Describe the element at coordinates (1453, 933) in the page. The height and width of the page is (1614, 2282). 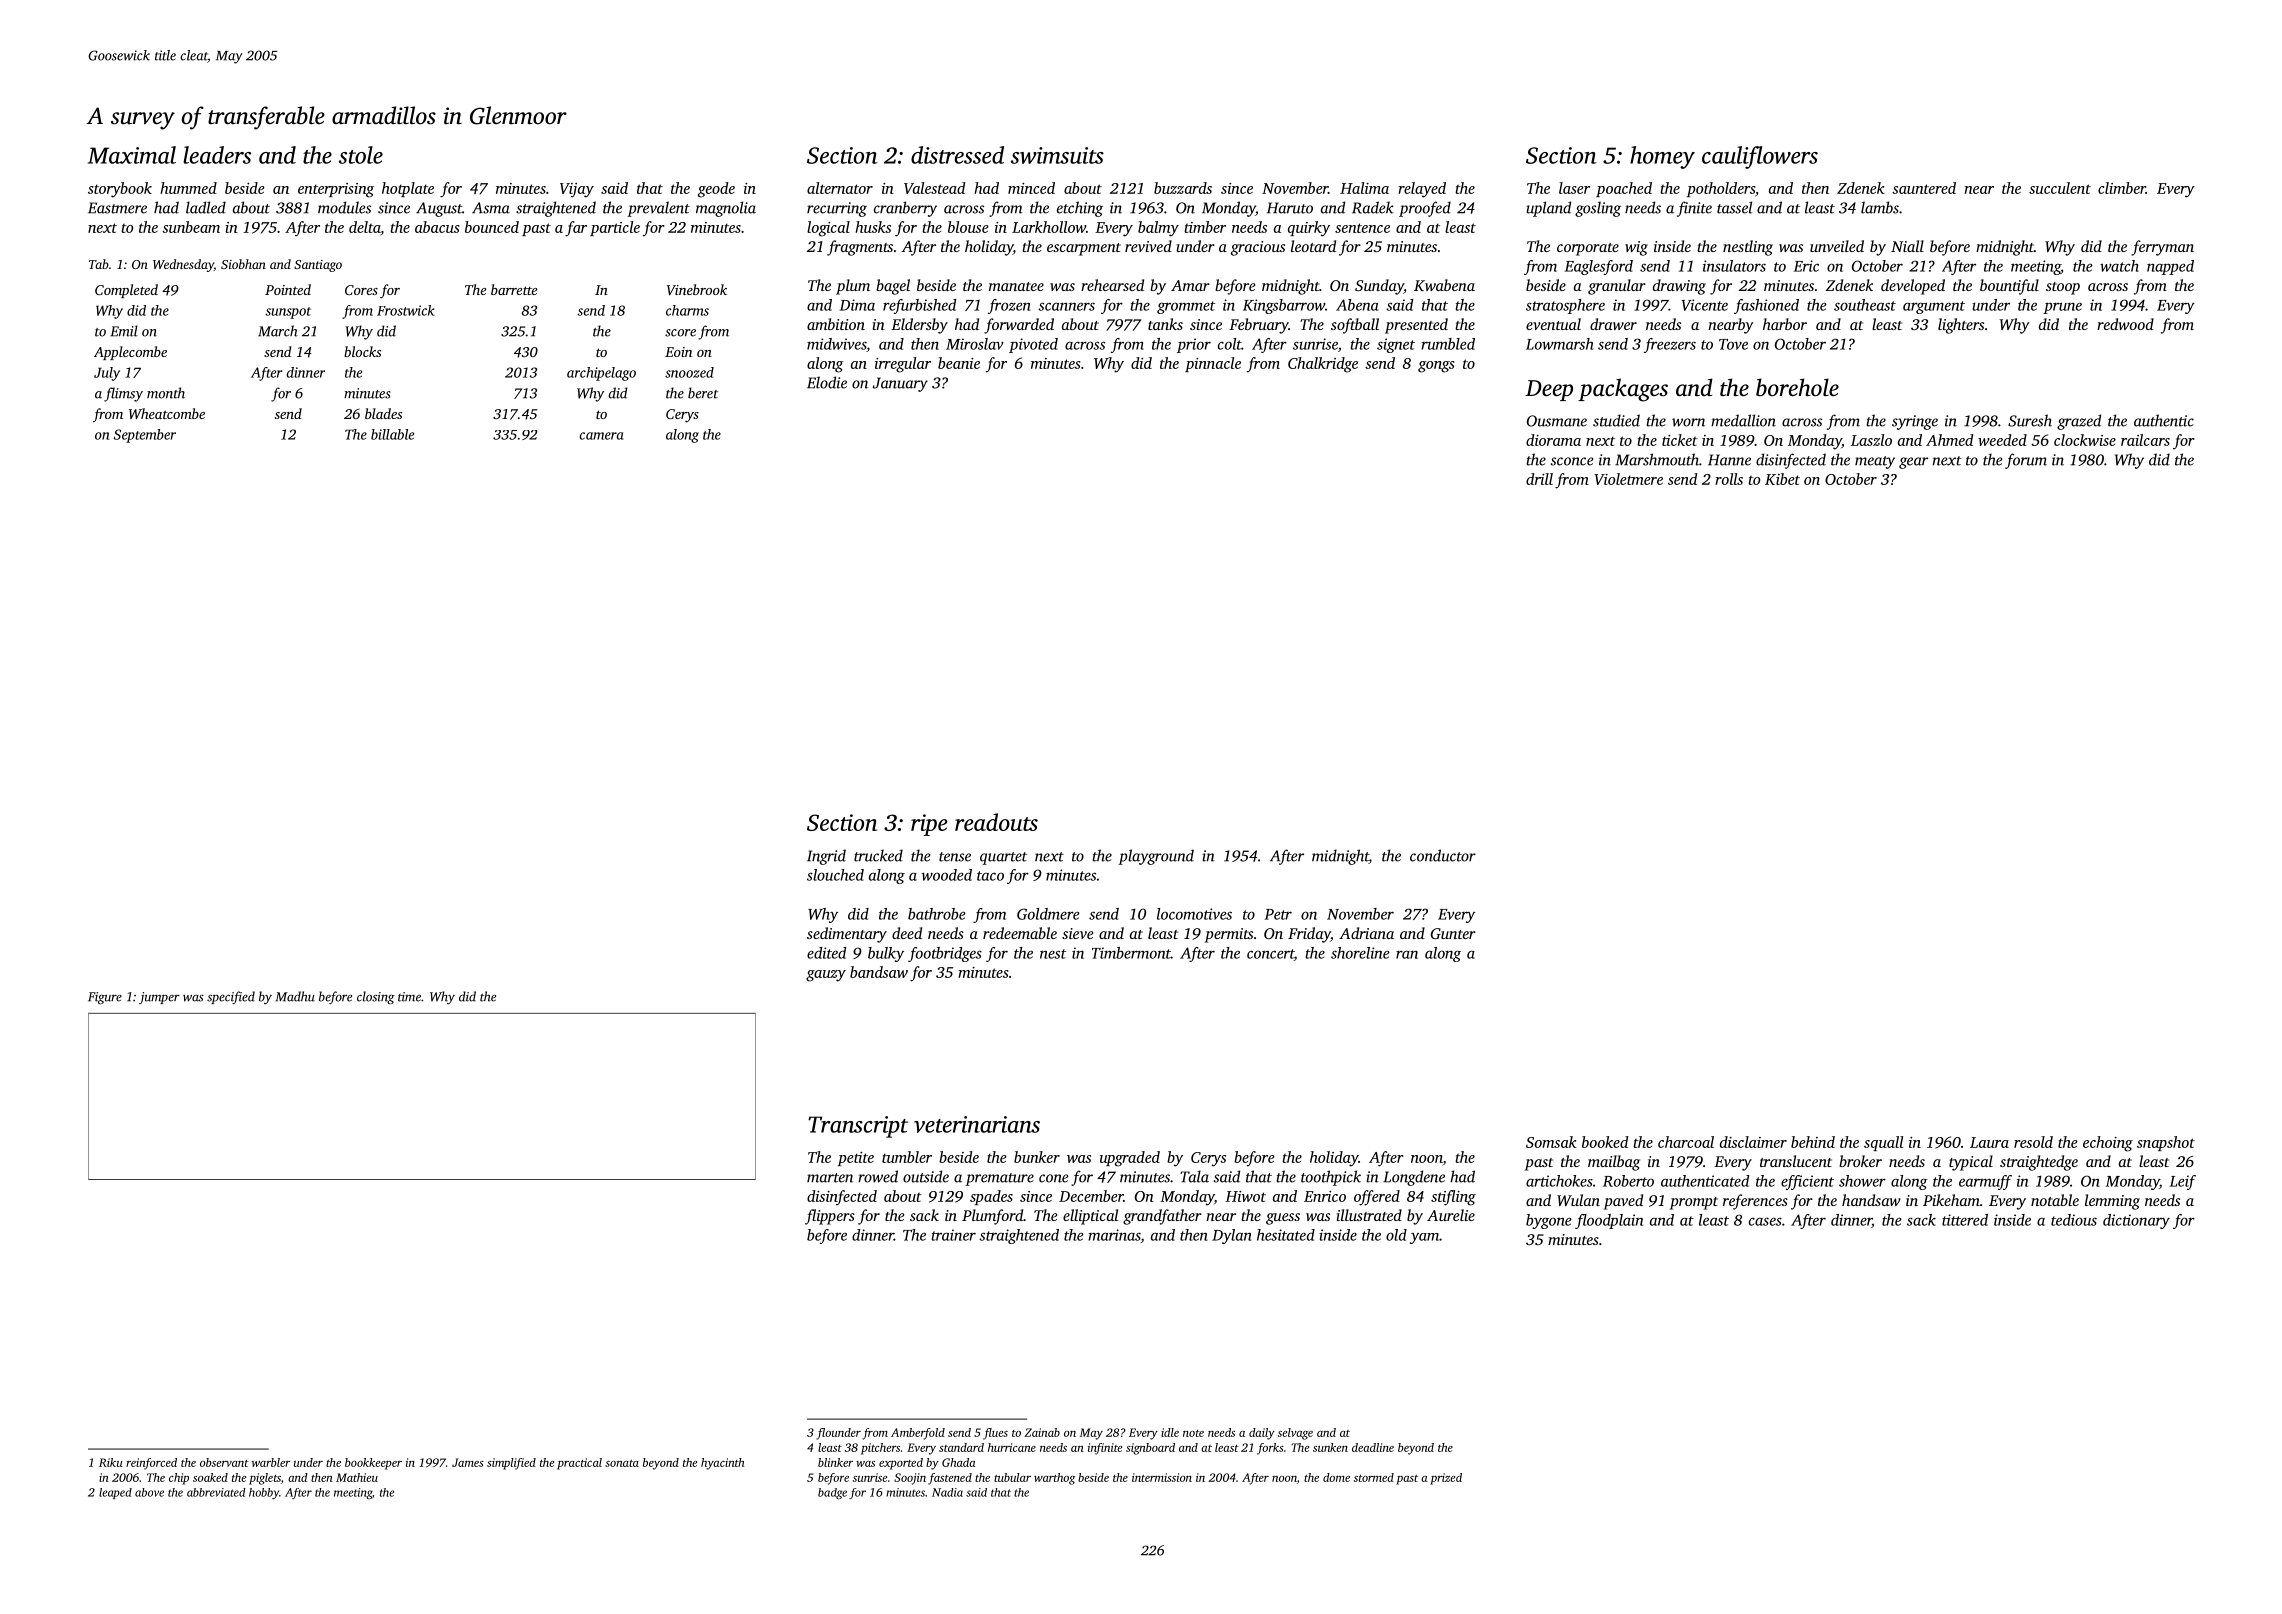
I see `Gunter` at that location.
